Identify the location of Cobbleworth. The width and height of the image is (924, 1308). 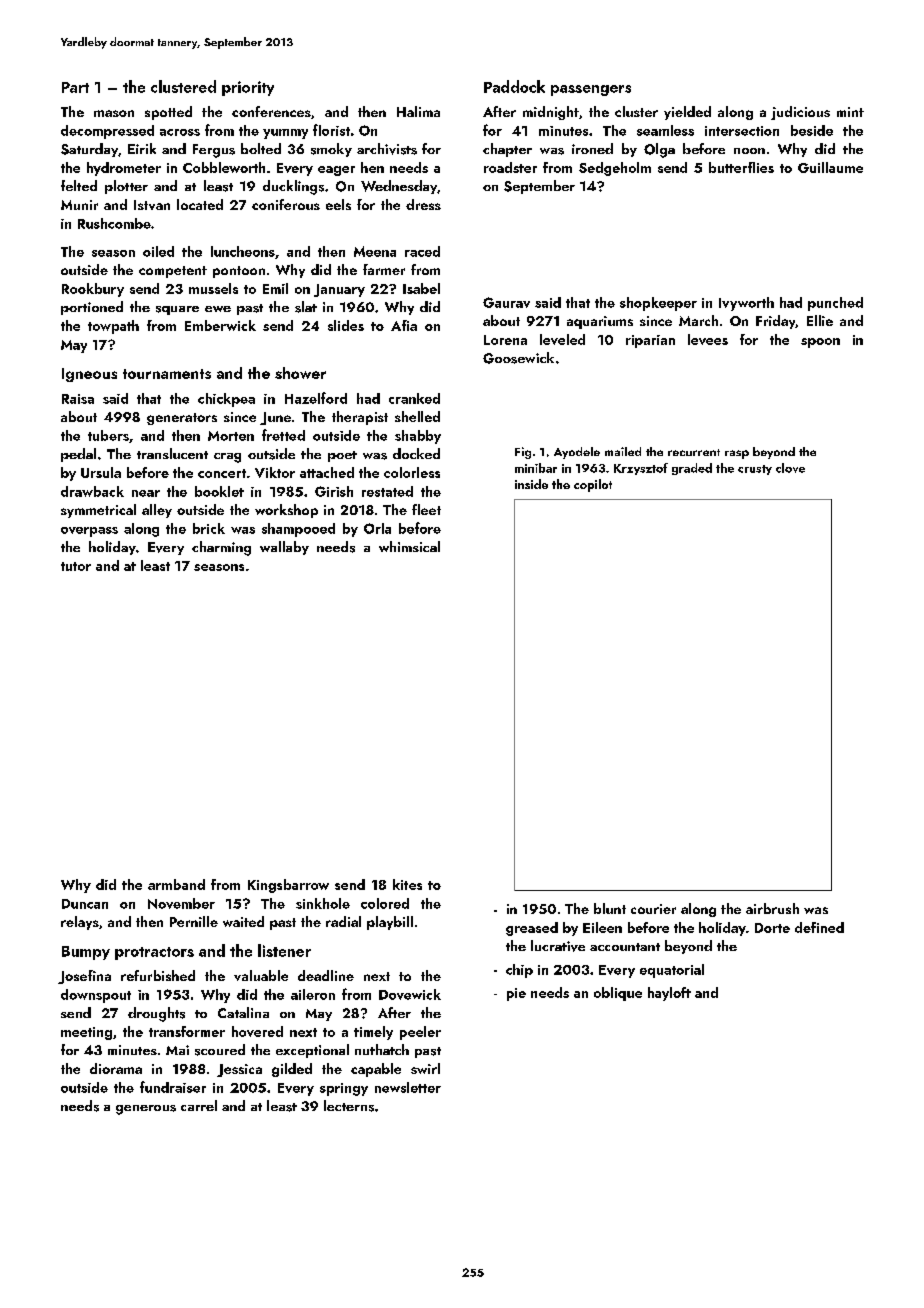
(224, 167).
